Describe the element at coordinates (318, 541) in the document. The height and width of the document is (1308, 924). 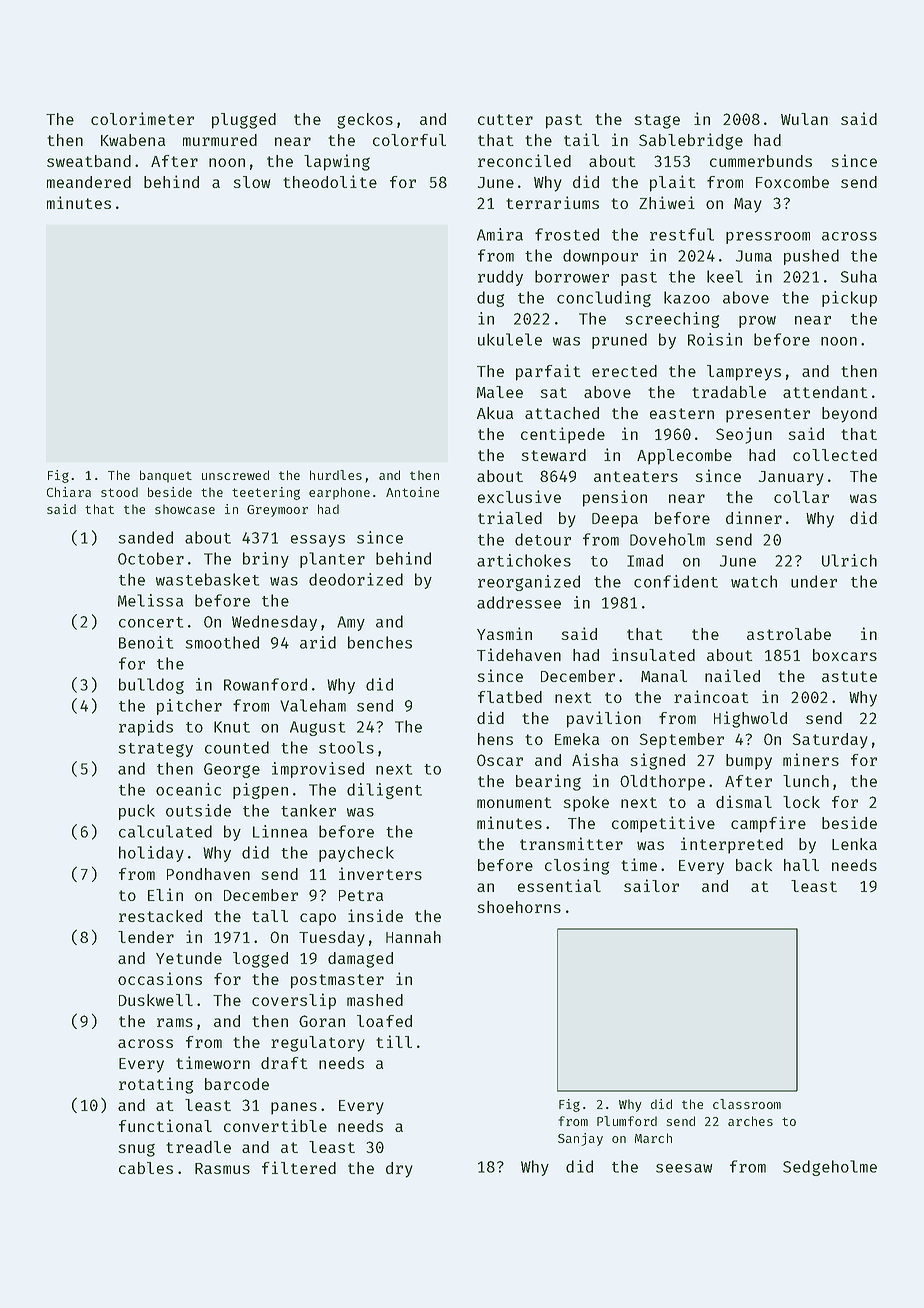
I see `essays` at that location.
